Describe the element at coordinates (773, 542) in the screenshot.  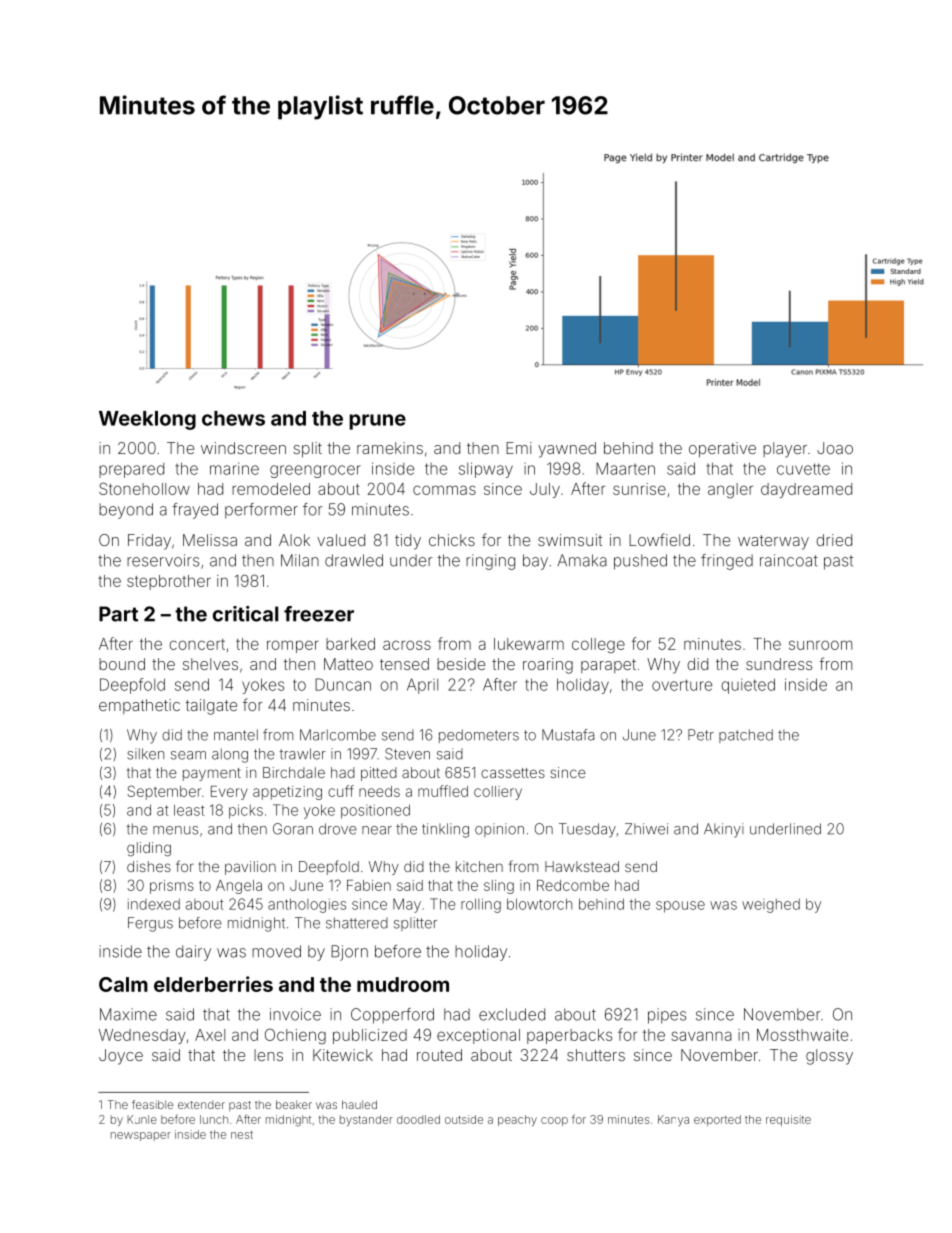
I see `waterway` at that location.
